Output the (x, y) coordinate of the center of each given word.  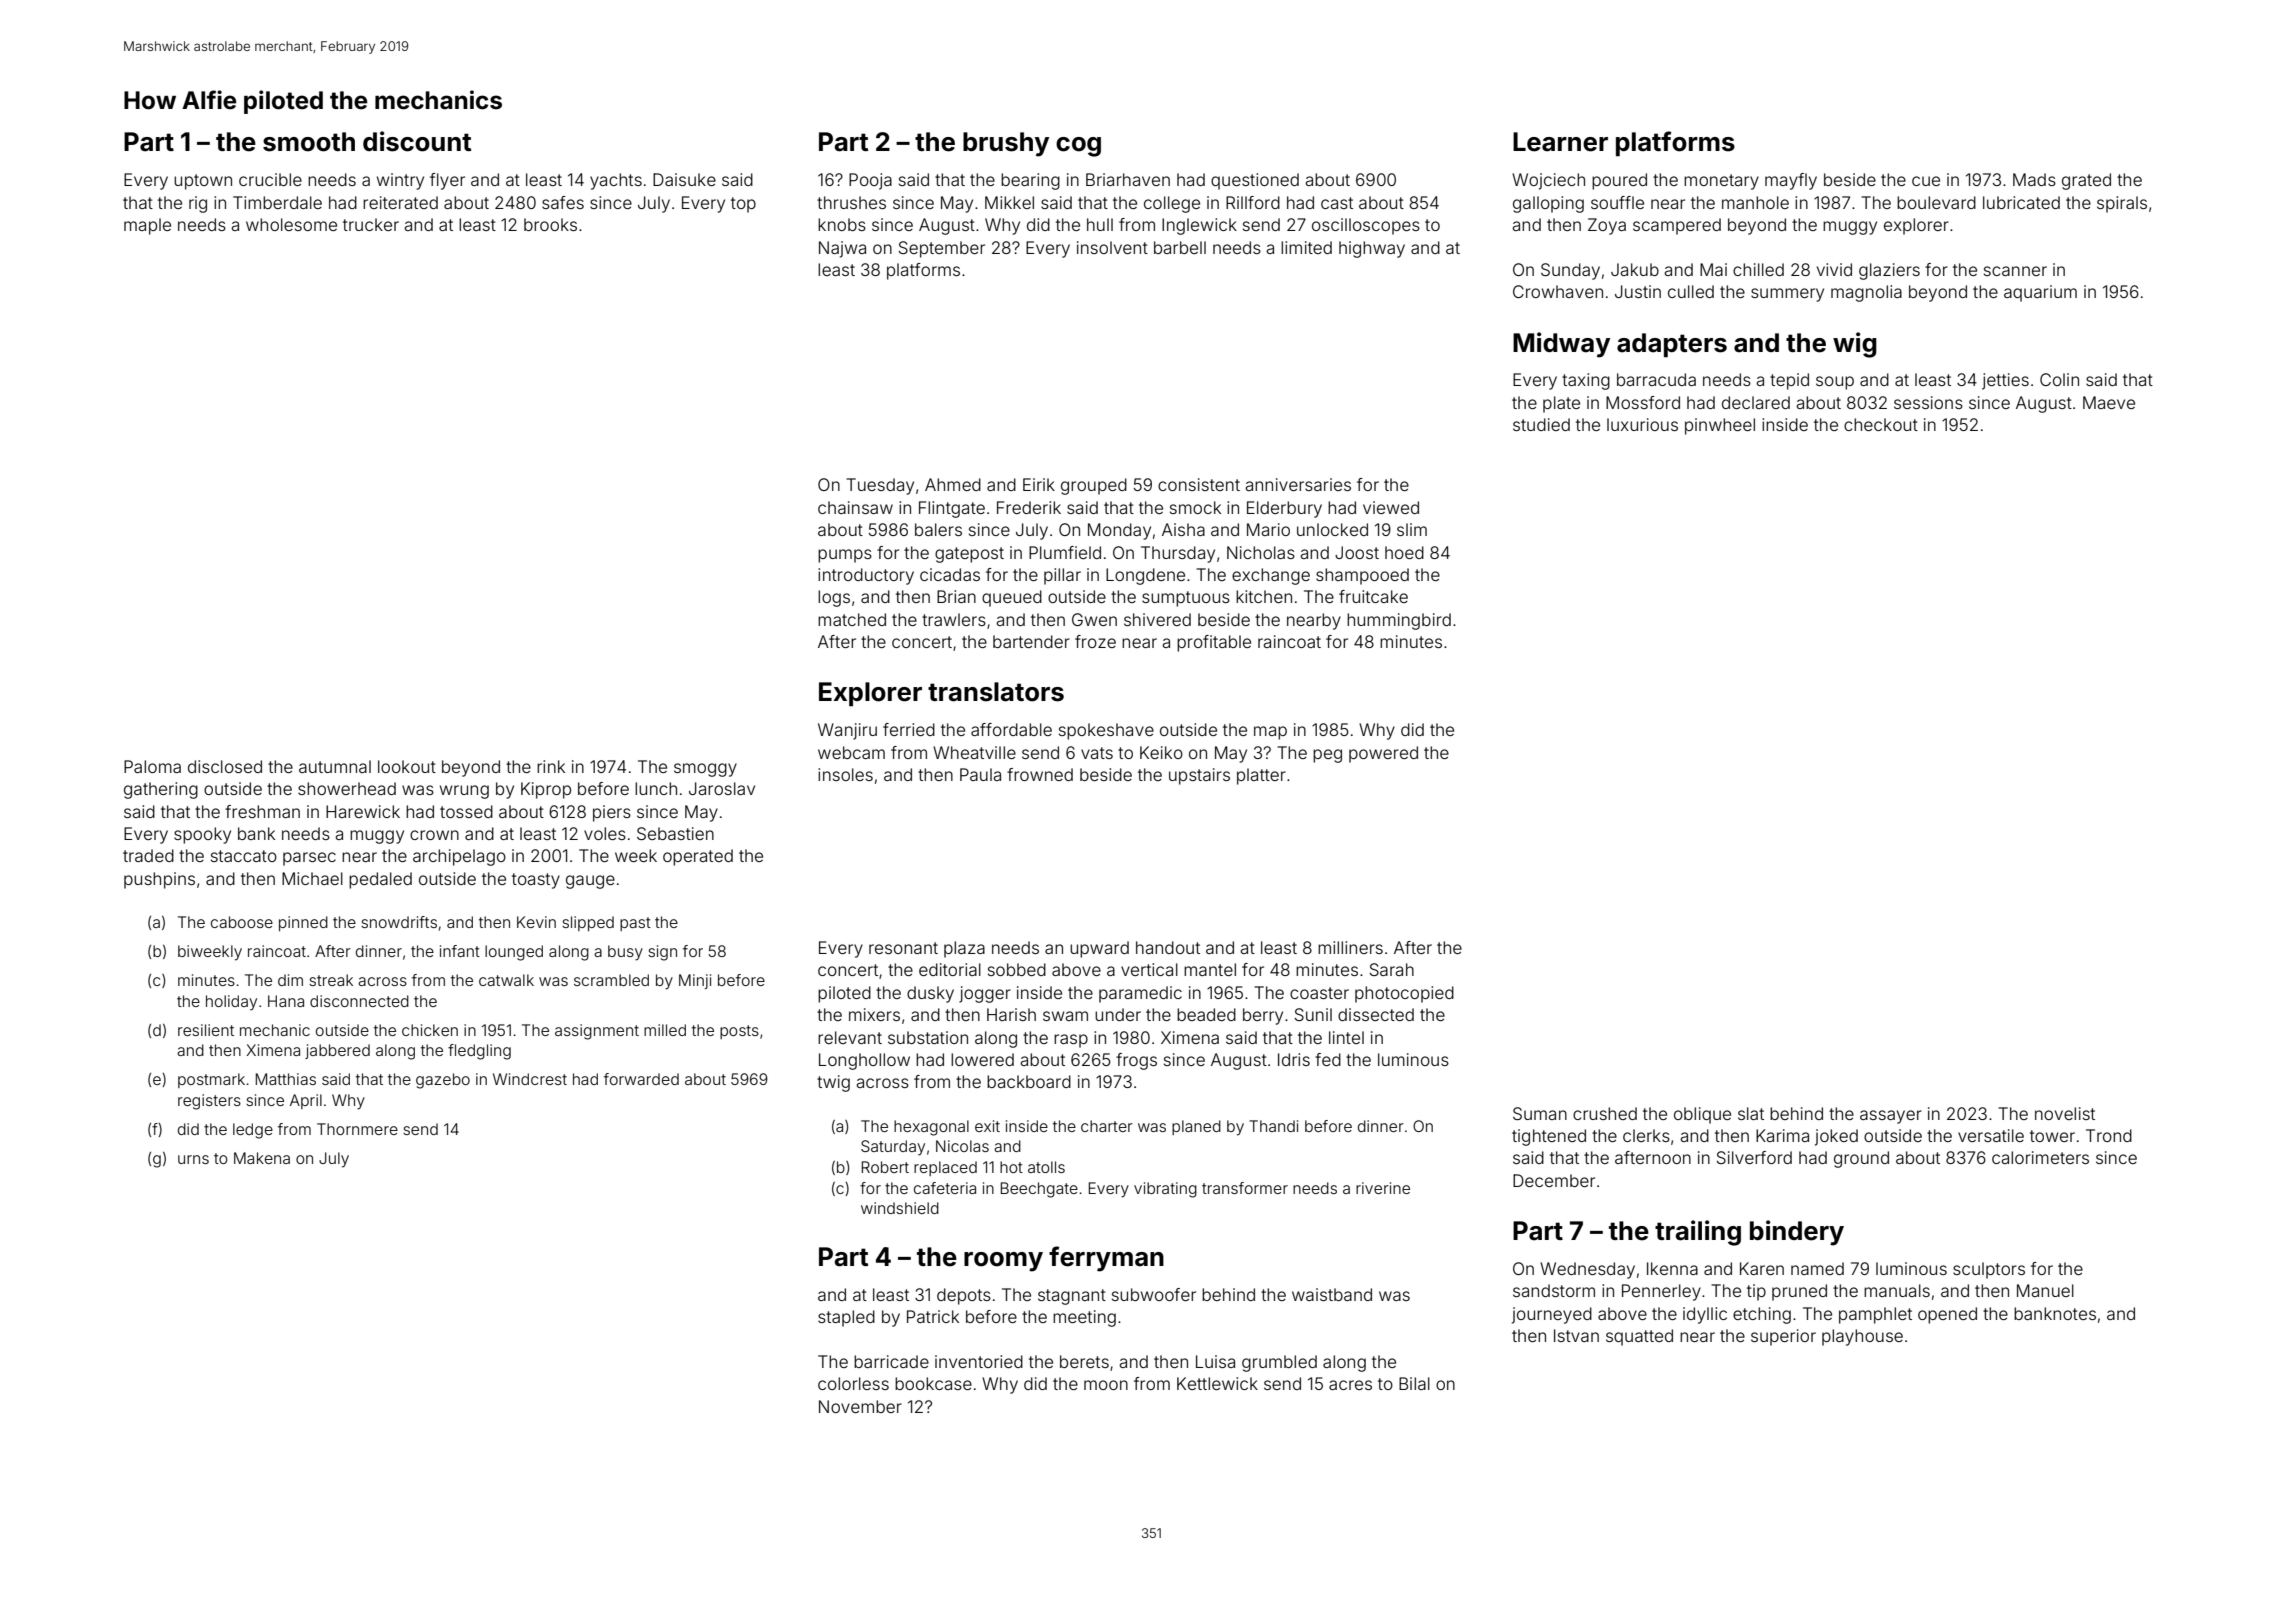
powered (1383, 754)
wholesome (291, 224)
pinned (303, 923)
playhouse (1862, 1337)
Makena (262, 1158)
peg (1327, 756)
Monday (1119, 531)
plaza (964, 949)
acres (1350, 1385)
